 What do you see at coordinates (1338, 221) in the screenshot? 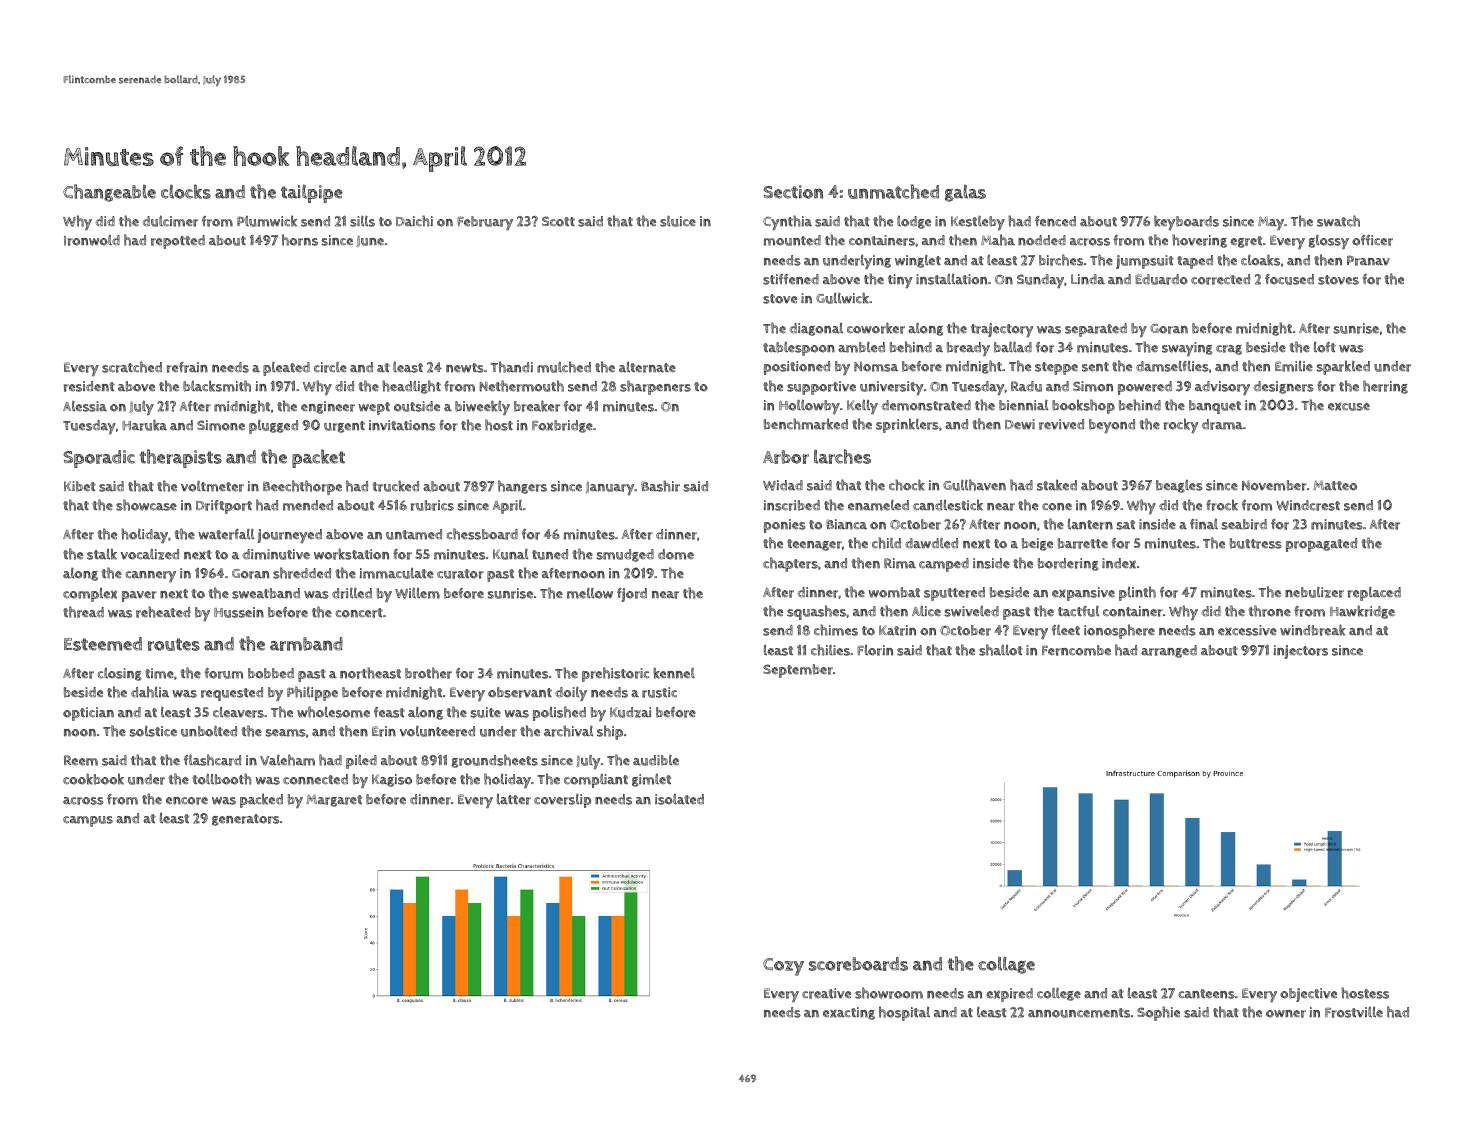
I see `swatch` at bounding box center [1338, 221].
